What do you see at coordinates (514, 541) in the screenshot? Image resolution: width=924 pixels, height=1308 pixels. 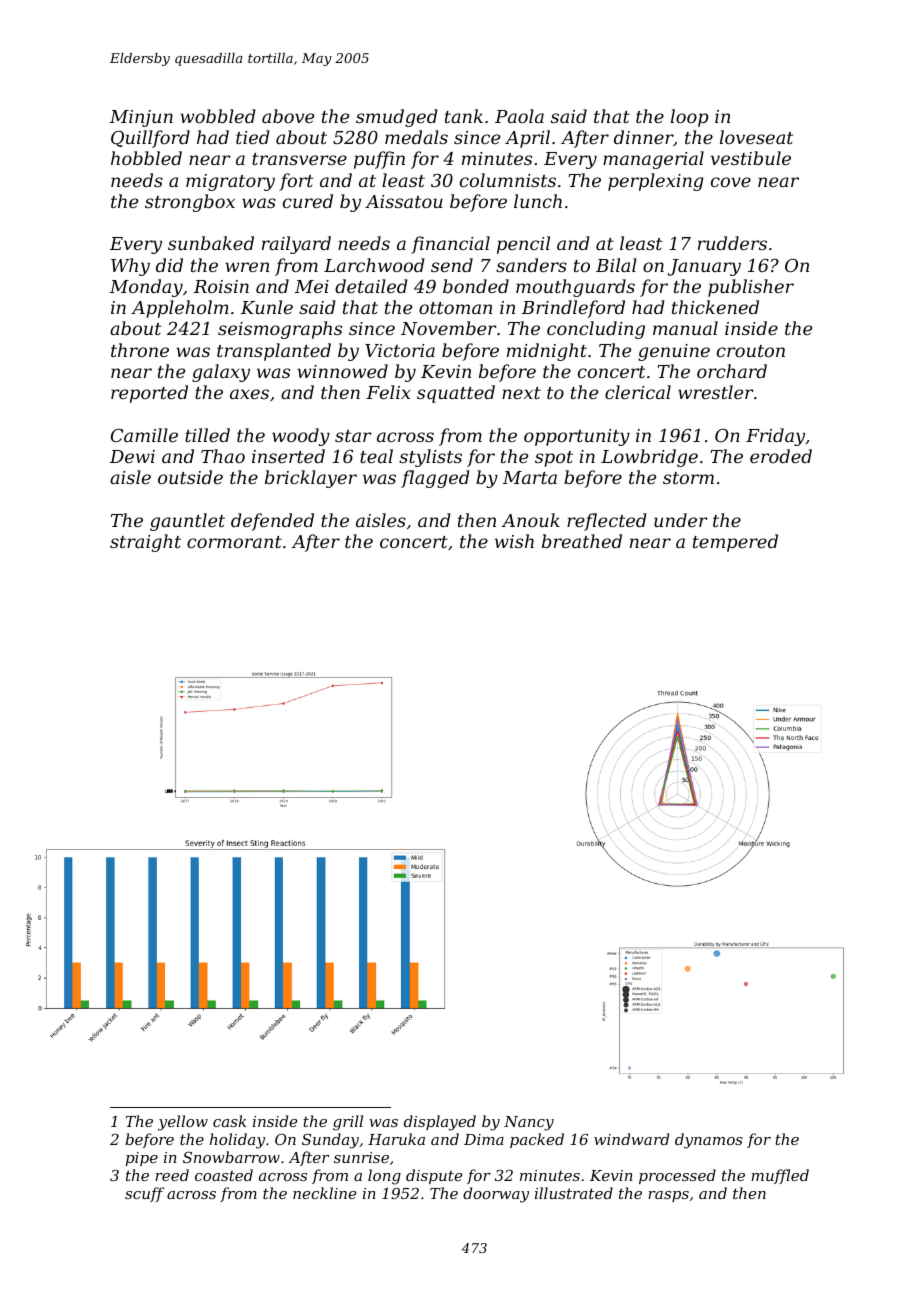 I see `wish` at bounding box center [514, 541].
